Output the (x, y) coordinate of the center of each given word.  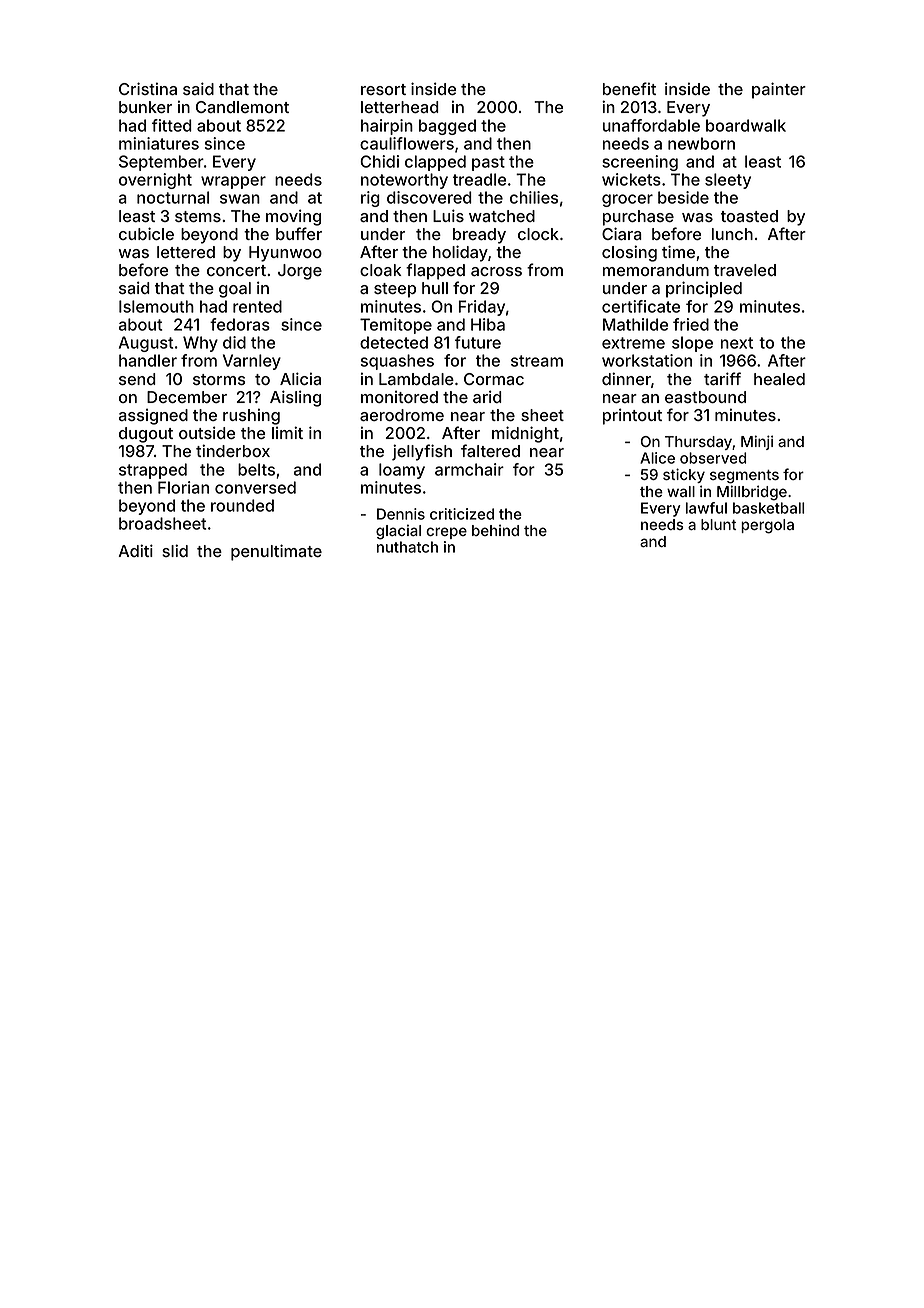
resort (383, 89)
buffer (299, 233)
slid (175, 550)
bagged (447, 127)
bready (479, 236)
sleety (728, 181)
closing (629, 253)
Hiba (488, 324)
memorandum (656, 270)
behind (495, 530)
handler (148, 360)
